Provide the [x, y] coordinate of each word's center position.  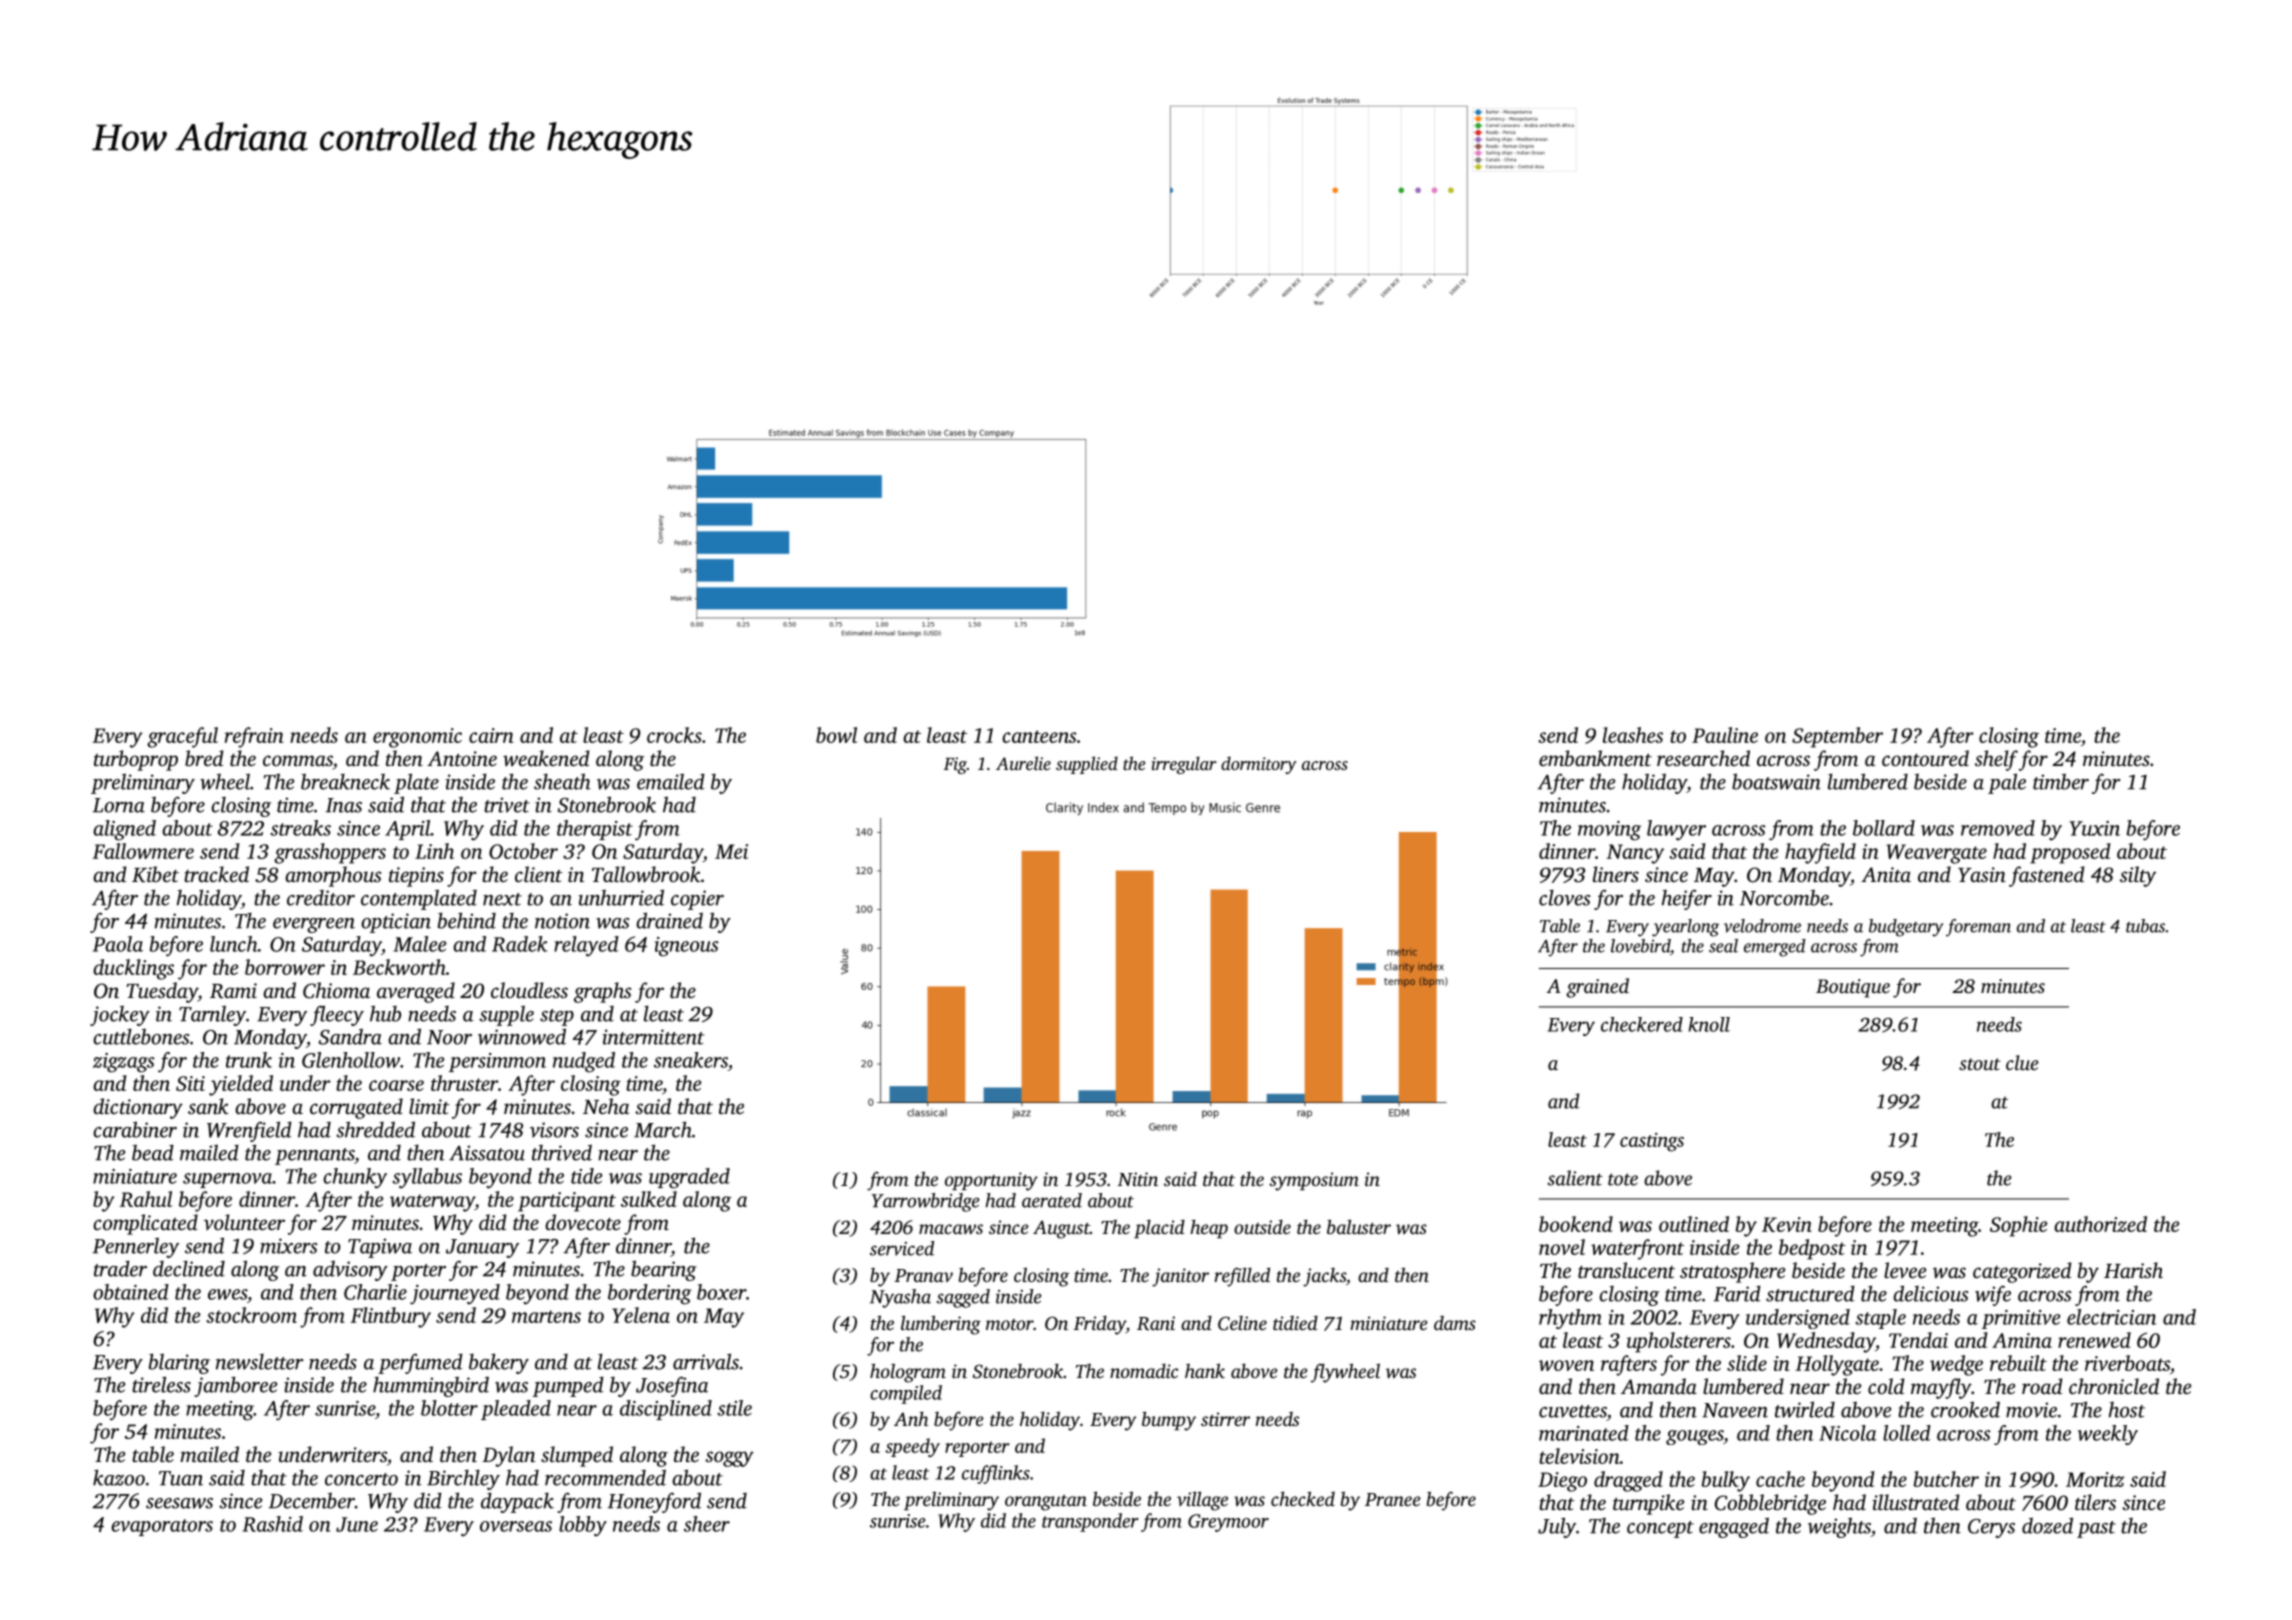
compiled [906, 1394]
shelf [1996, 760]
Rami [233, 991]
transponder [1090, 1522]
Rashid [272, 1524]
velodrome [1762, 926]
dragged [1628, 1481]
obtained [131, 1292]
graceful [182, 737]
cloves [1564, 897]
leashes [1633, 735]
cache [1780, 1479]
